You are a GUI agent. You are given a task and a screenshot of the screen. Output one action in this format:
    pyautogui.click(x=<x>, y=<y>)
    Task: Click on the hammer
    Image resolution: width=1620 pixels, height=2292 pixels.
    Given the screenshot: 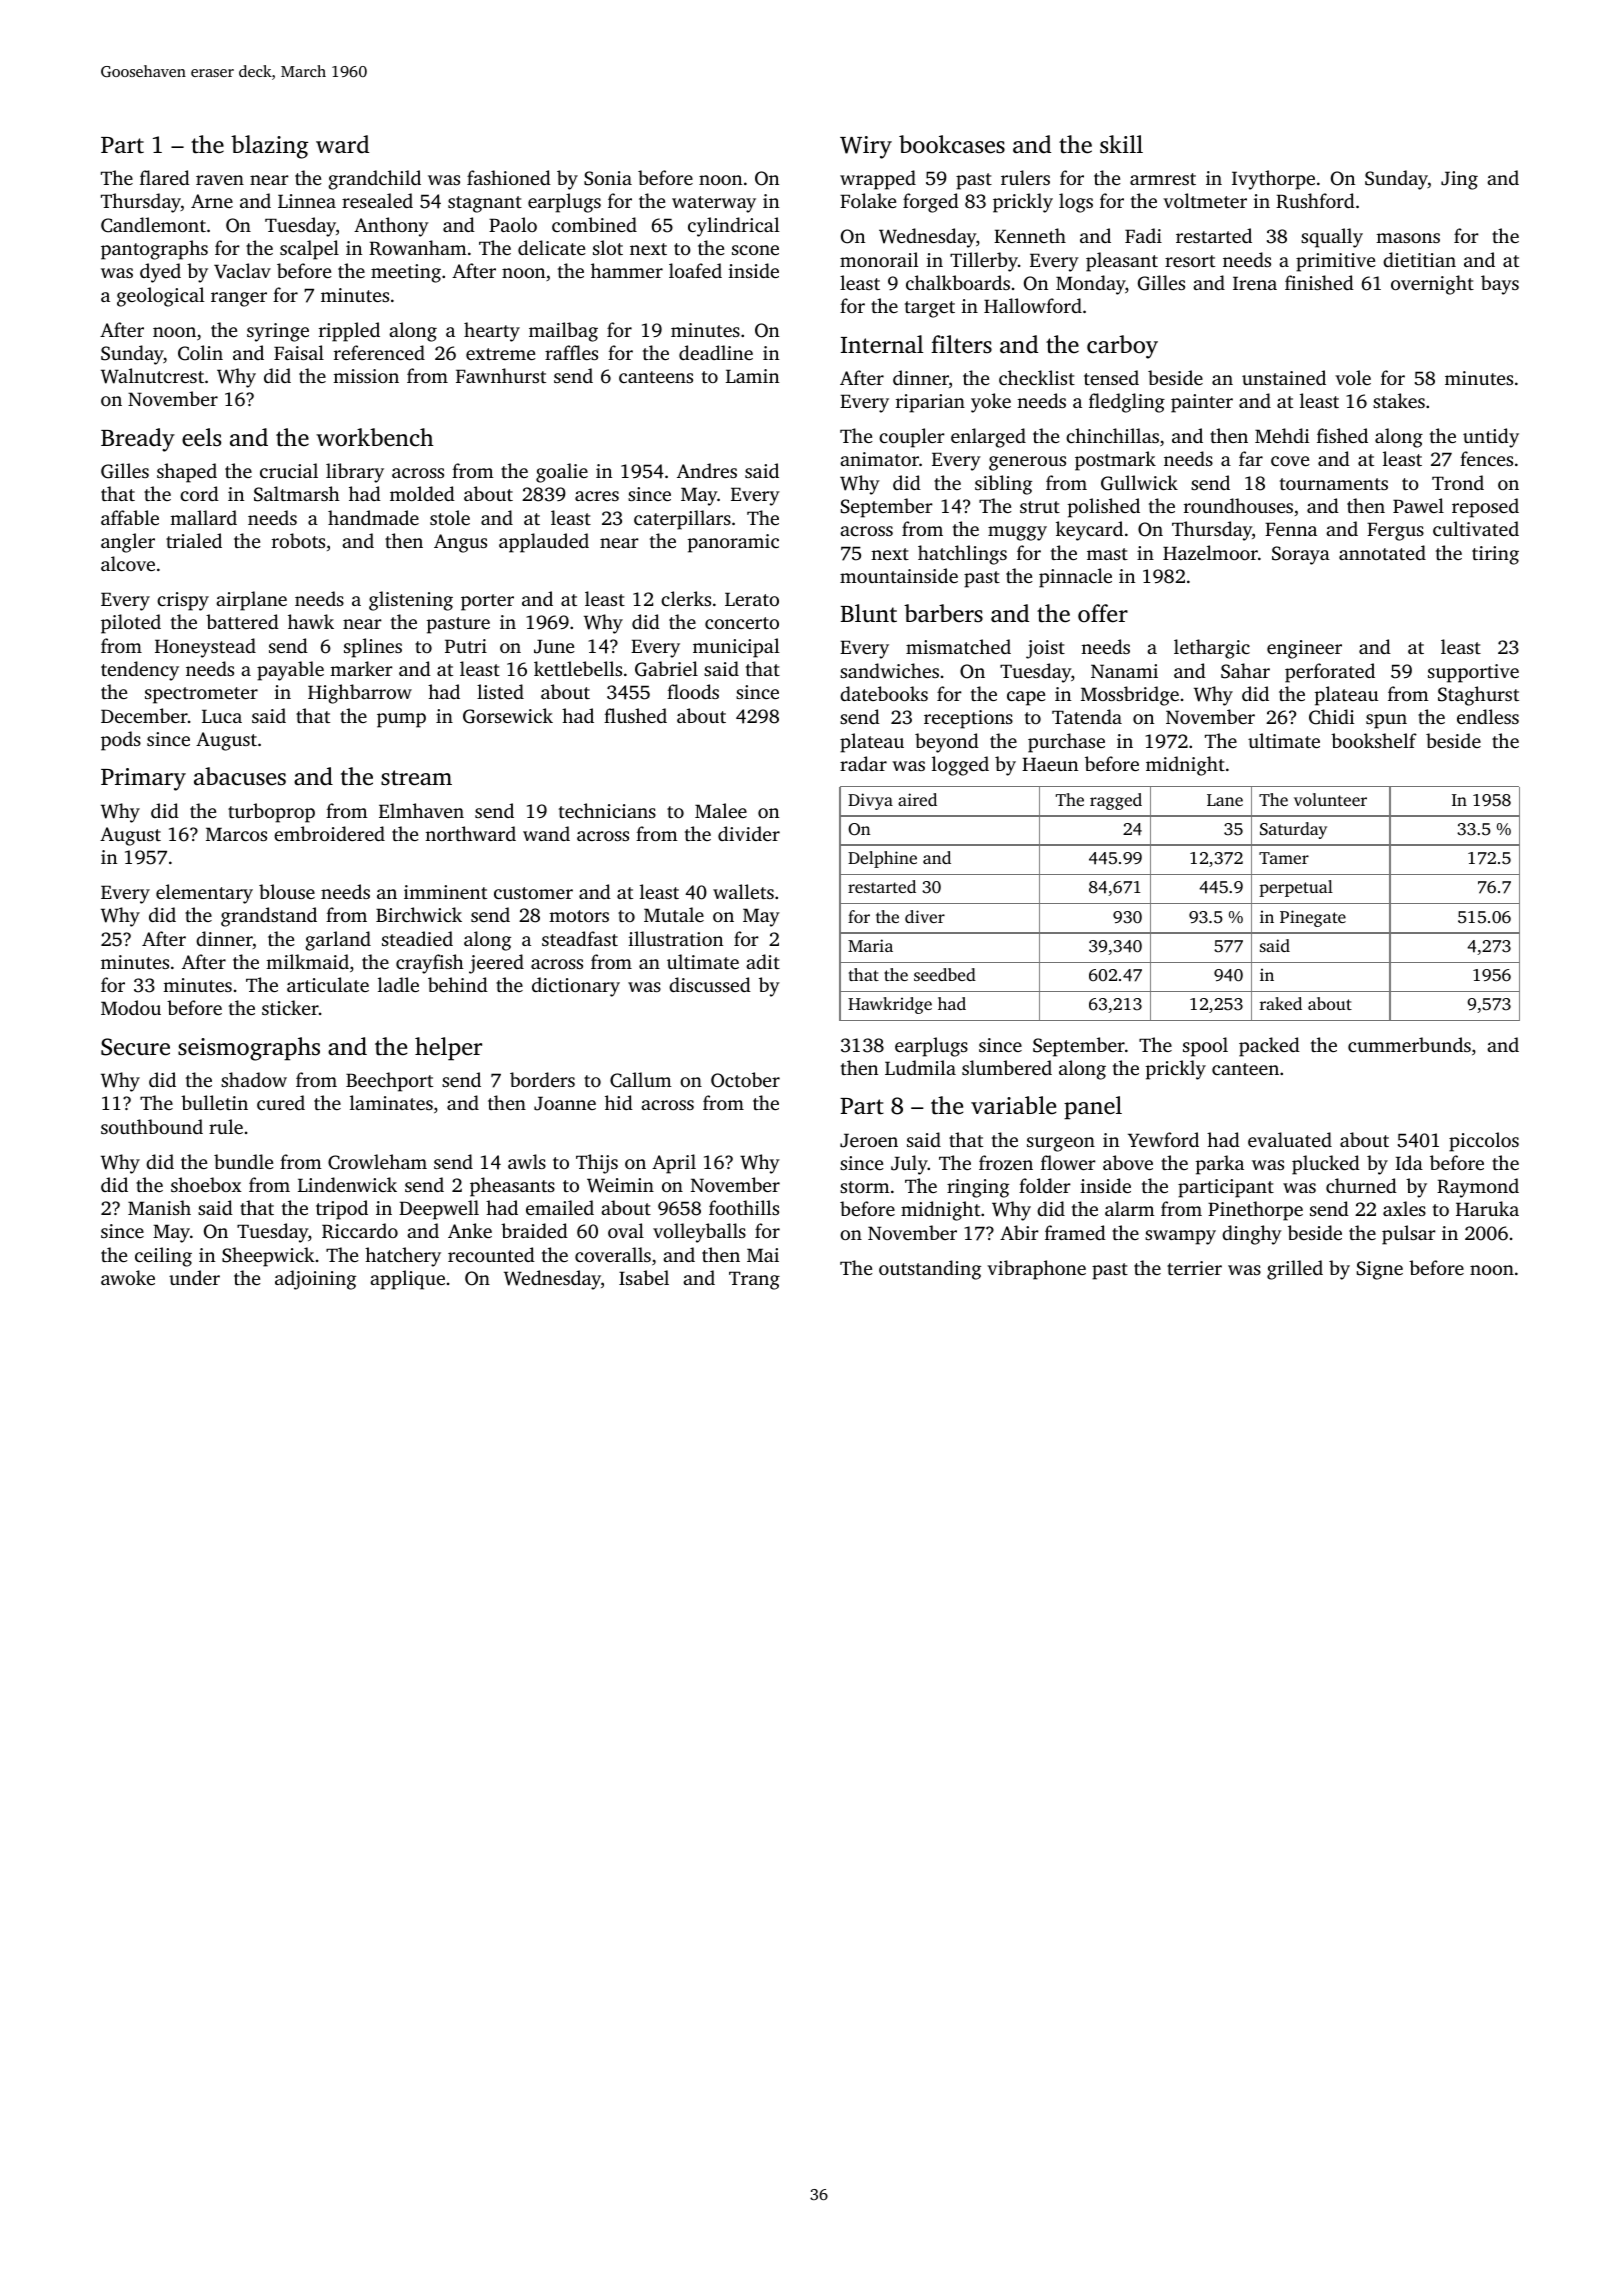 What is the action you would take?
    pyautogui.click(x=627, y=270)
